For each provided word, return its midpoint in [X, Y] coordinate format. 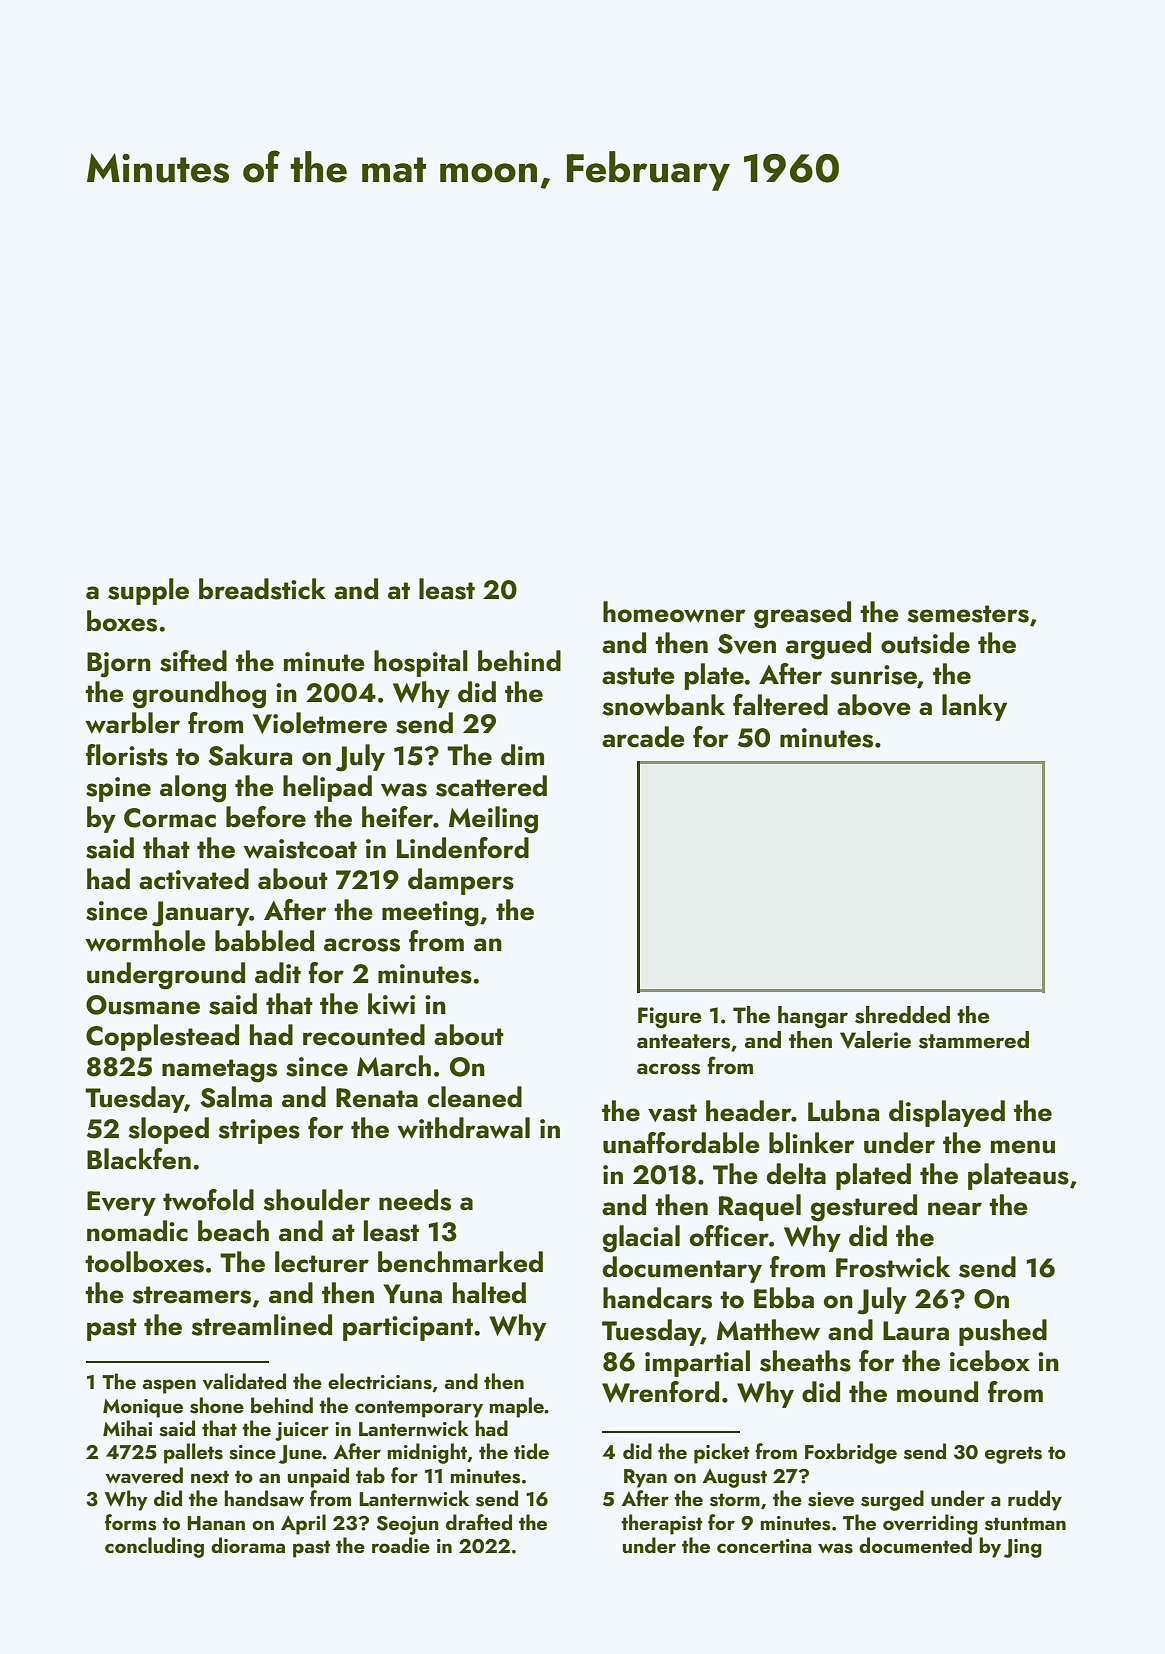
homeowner [674, 612]
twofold [208, 1200]
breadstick [262, 589]
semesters [968, 614]
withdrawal [463, 1128]
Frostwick [893, 1267]
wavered [144, 1475]
